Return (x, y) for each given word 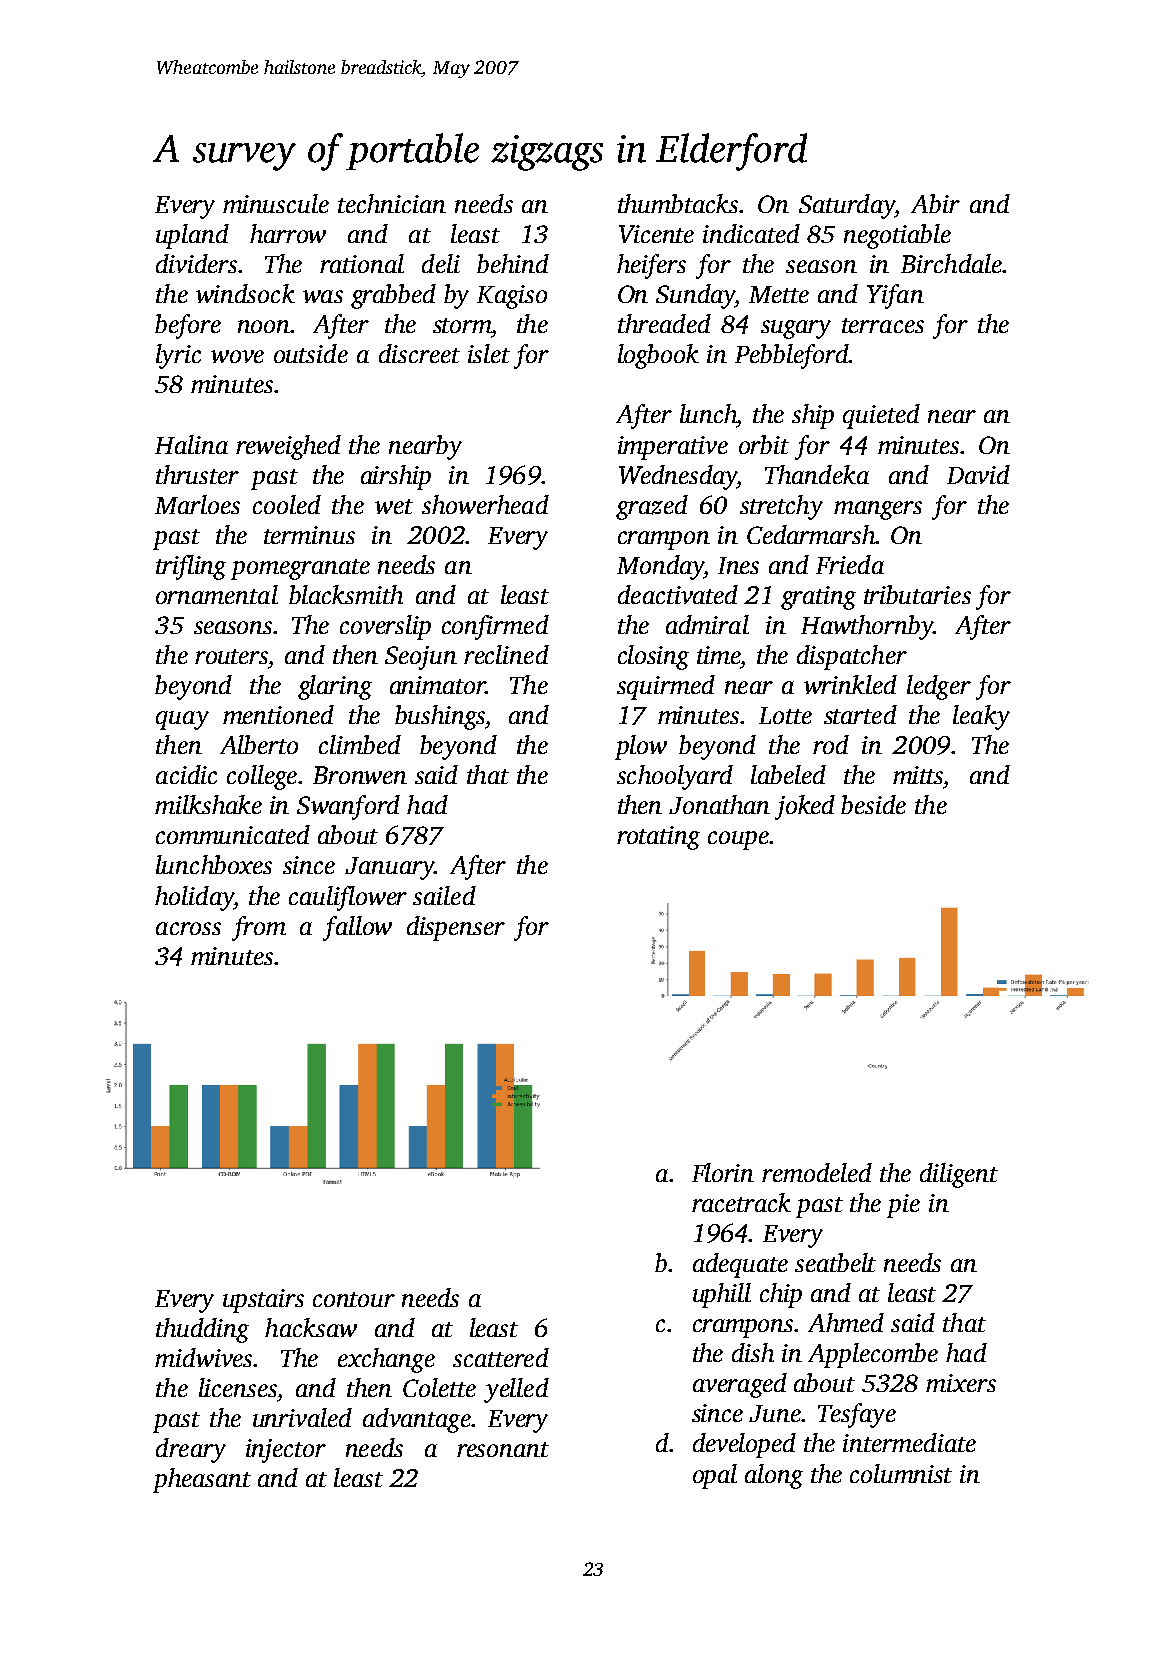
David (978, 474)
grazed (652, 507)
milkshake (208, 804)
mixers (961, 1383)
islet (489, 353)
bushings (440, 717)
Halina (191, 444)
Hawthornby (867, 627)
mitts (918, 775)
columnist (901, 1473)
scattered (501, 1357)
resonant (503, 1449)
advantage (417, 1420)
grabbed (393, 296)
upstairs (263, 1301)
